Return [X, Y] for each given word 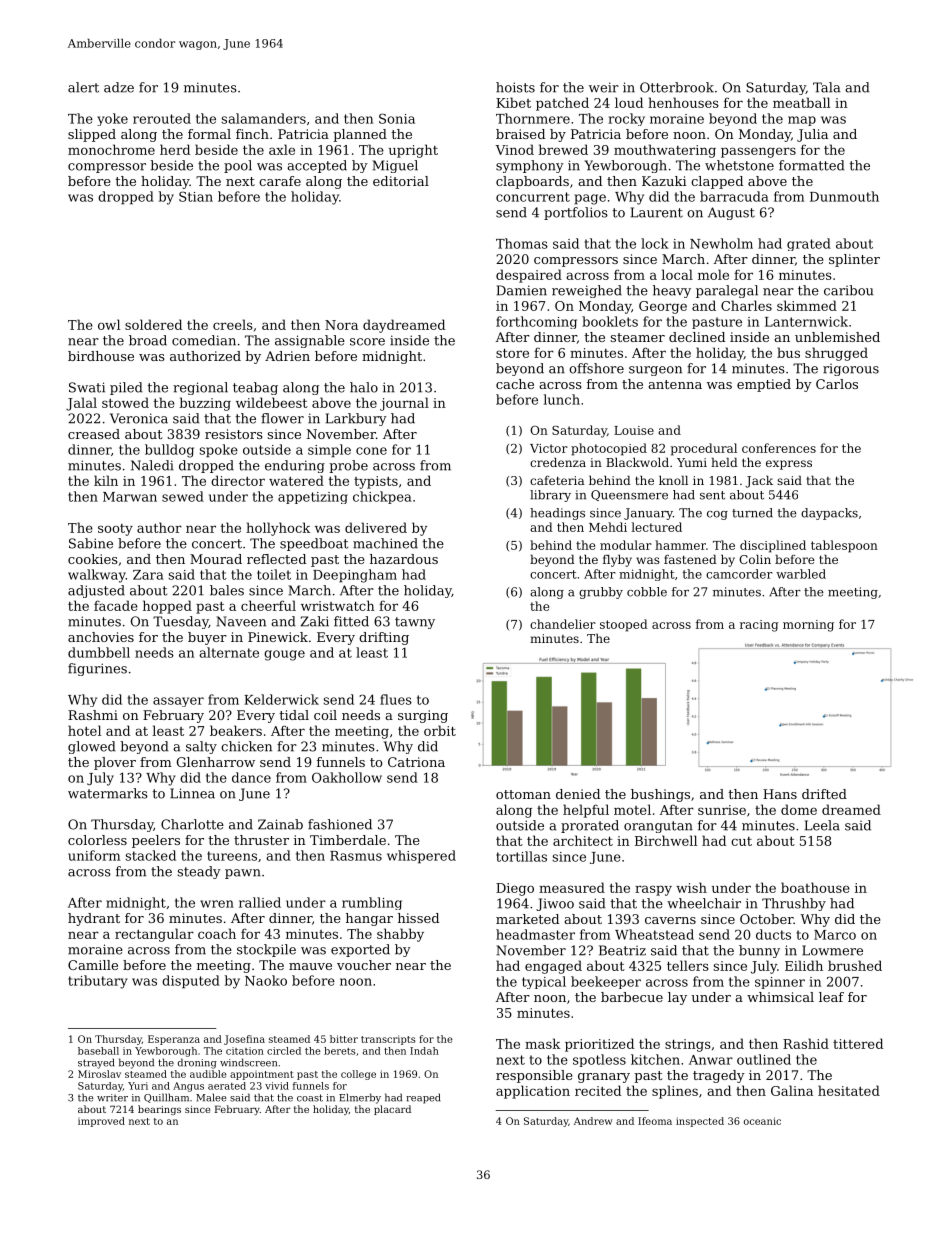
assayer [178, 702]
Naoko [266, 980]
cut [741, 841]
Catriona [416, 762]
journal [404, 404]
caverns [670, 920]
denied [578, 794]
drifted [824, 794]
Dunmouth [844, 196]
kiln [106, 480]
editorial [401, 181]
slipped [92, 135]
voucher [364, 965]
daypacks [829, 514]
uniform [94, 855]
